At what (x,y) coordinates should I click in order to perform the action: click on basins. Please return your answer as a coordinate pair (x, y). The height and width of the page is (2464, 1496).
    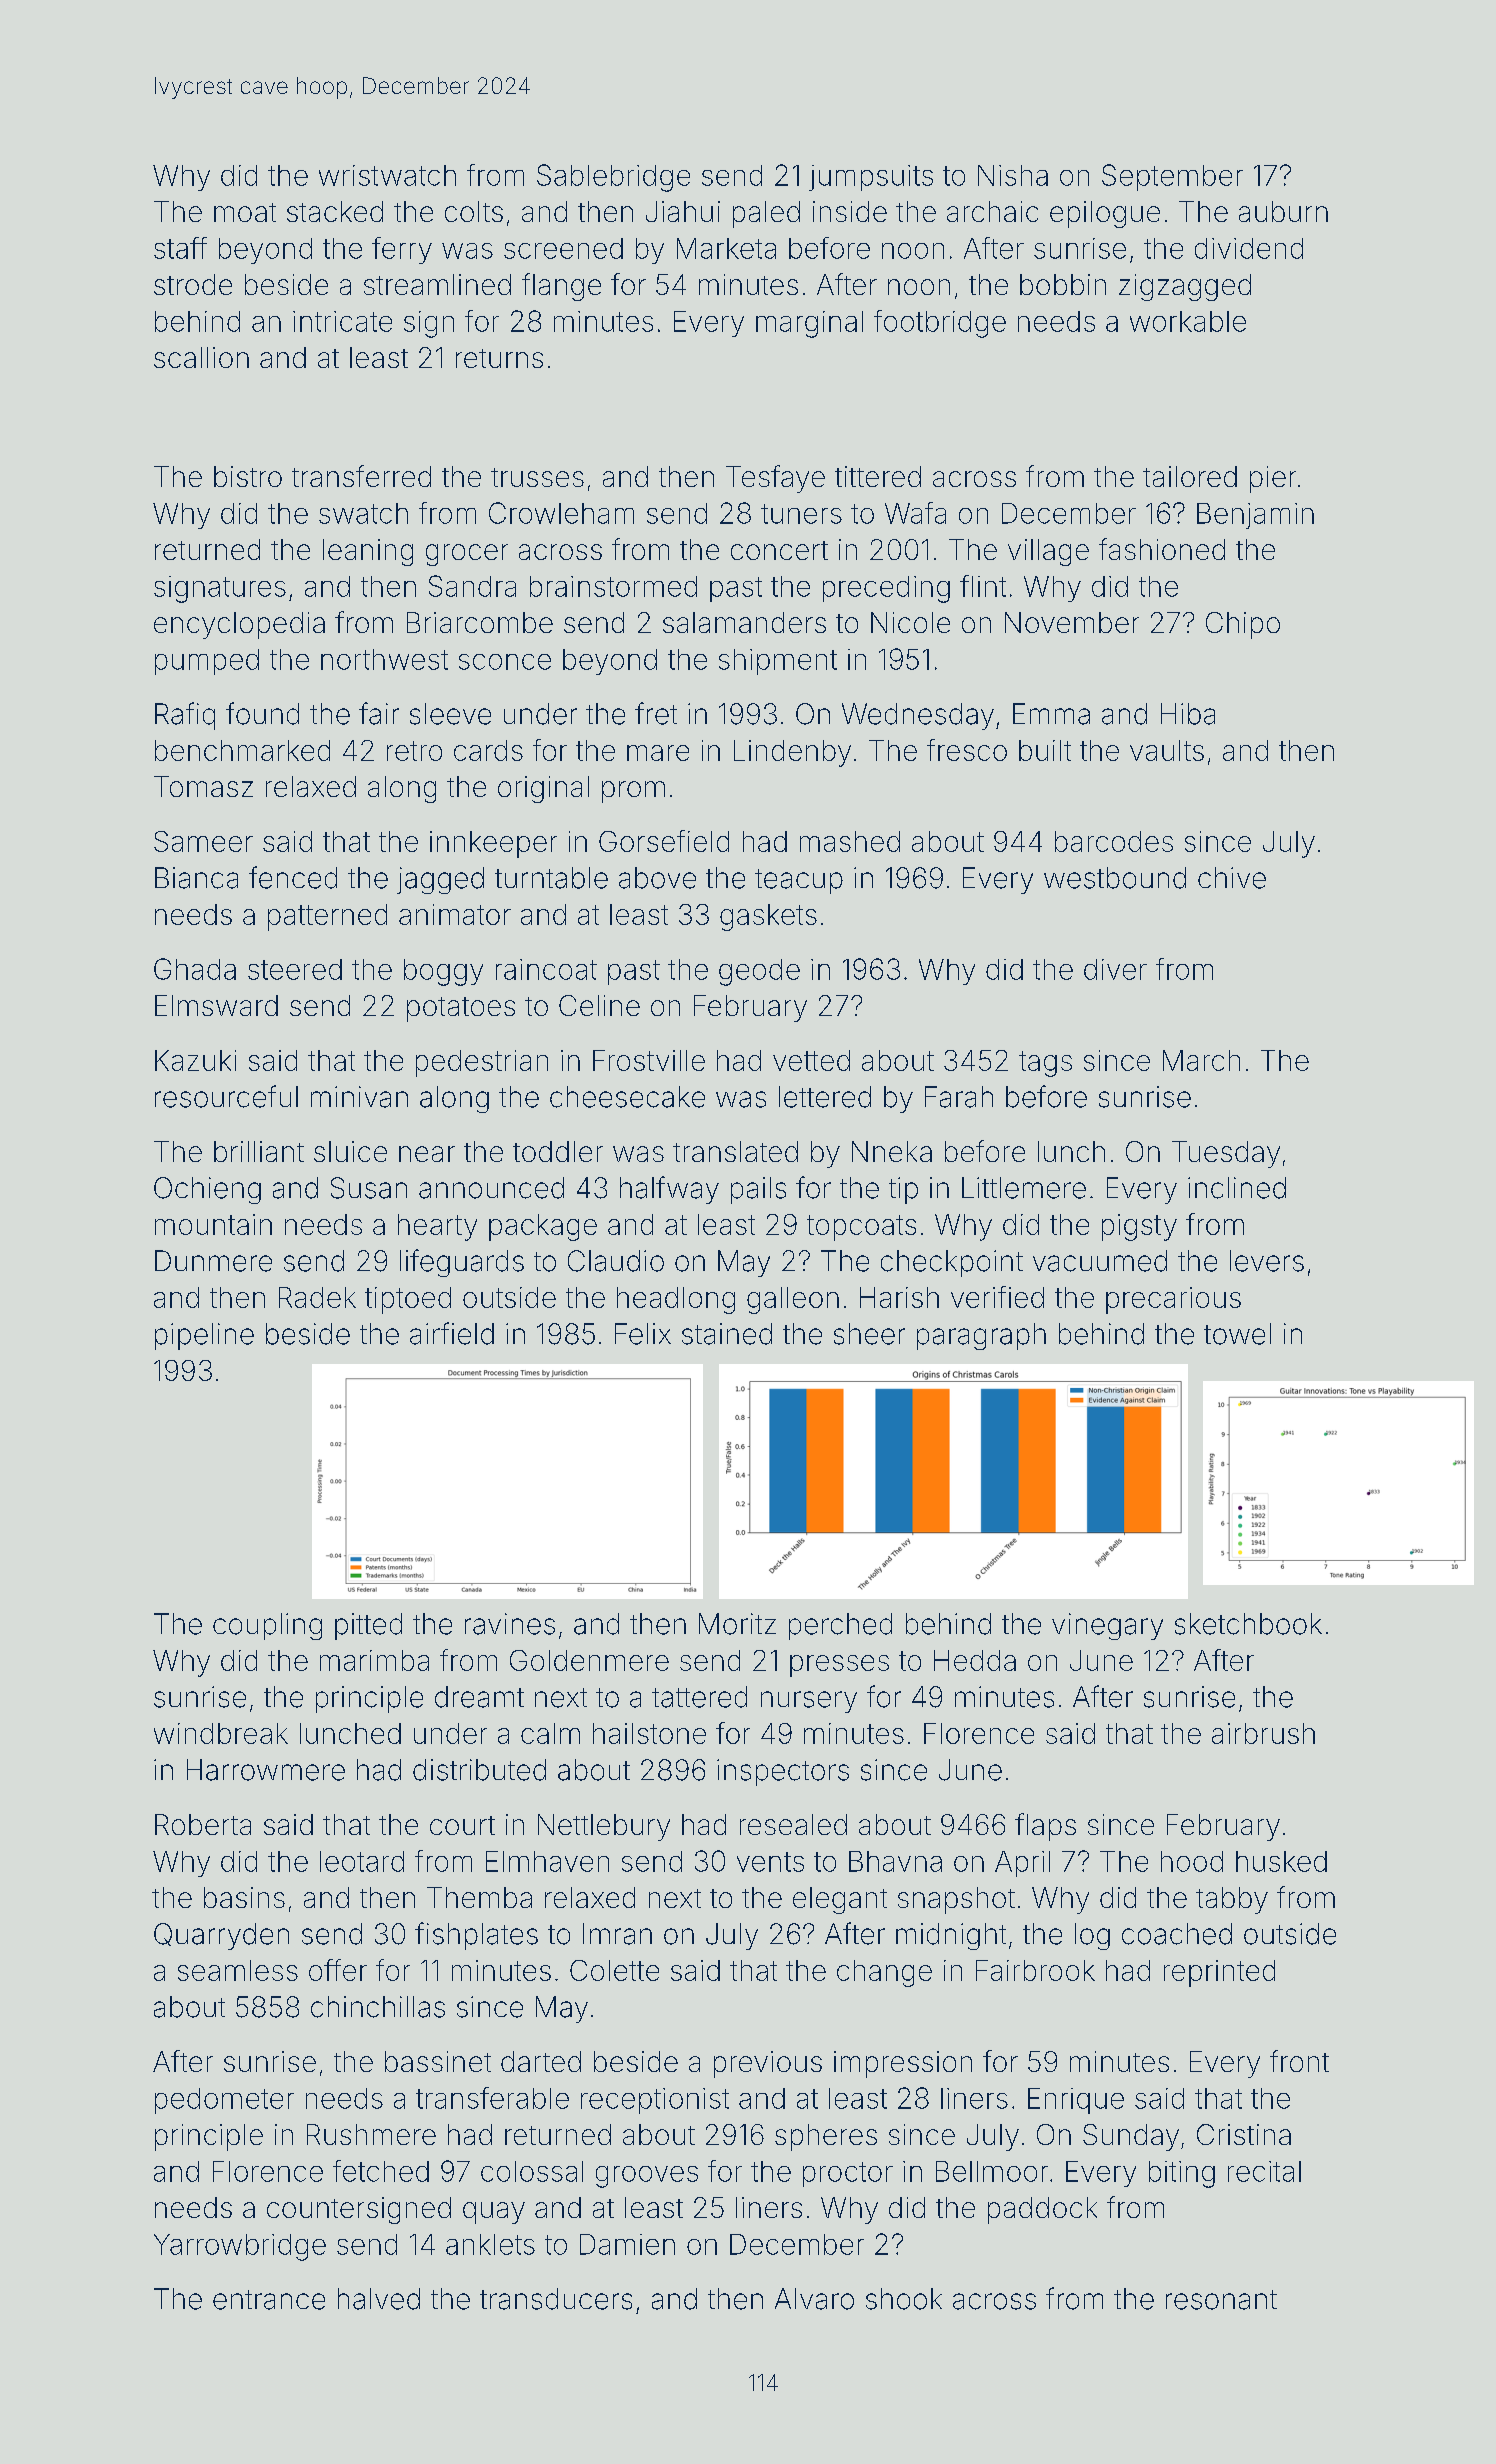
    Looking at the image, I should click on (244, 1897).
